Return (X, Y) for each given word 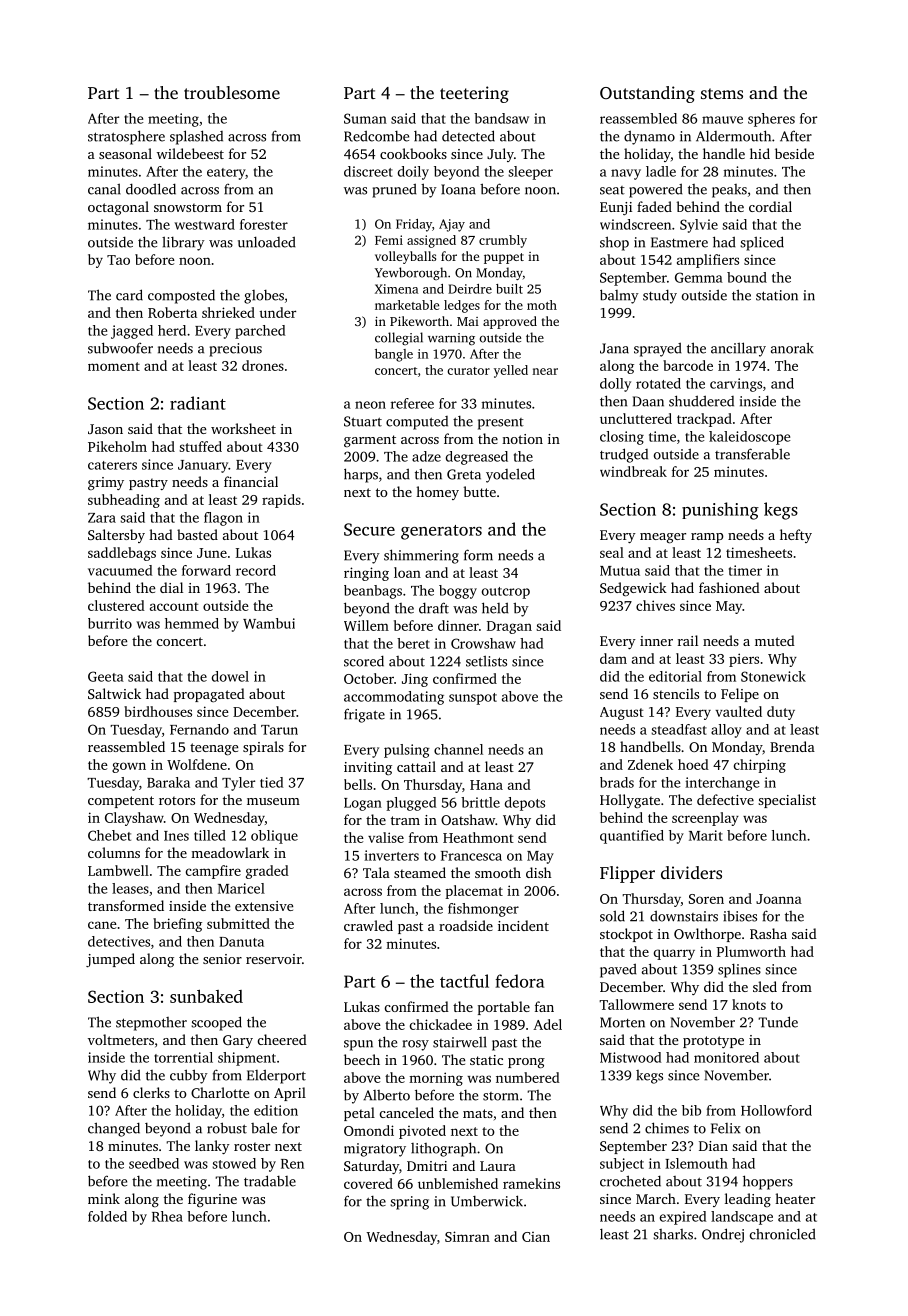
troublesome (232, 92)
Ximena (397, 289)
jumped (110, 960)
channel (458, 749)
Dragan (509, 627)
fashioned (729, 587)
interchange (722, 784)
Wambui (269, 623)
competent (121, 802)
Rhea (167, 1216)
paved (618, 970)
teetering (474, 94)
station (777, 295)
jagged (132, 332)
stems (722, 93)
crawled (368, 925)
